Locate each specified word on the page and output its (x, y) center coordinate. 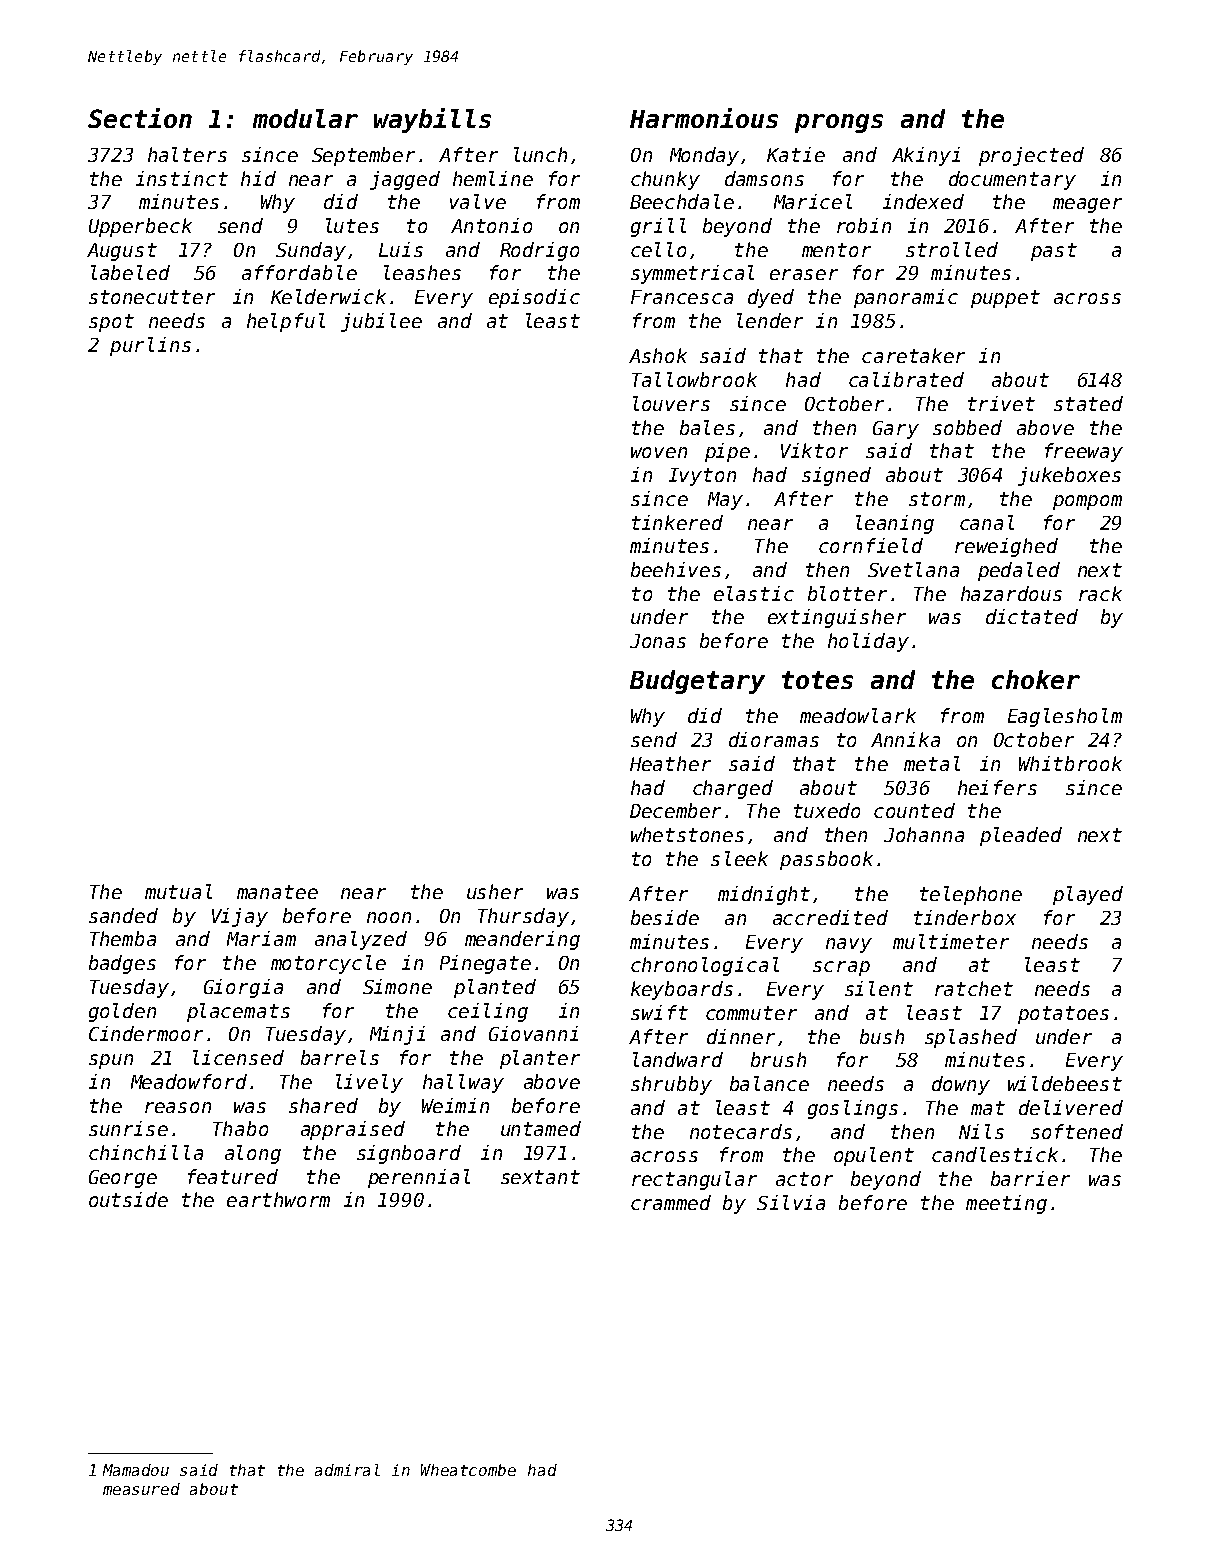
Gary (896, 430)
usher (495, 891)
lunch (540, 154)
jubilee (381, 322)
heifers (997, 787)
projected (1031, 156)
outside (128, 1199)
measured (141, 1489)
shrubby (671, 1085)
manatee (277, 892)
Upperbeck (140, 227)
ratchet (974, 988)
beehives (676, 569)
